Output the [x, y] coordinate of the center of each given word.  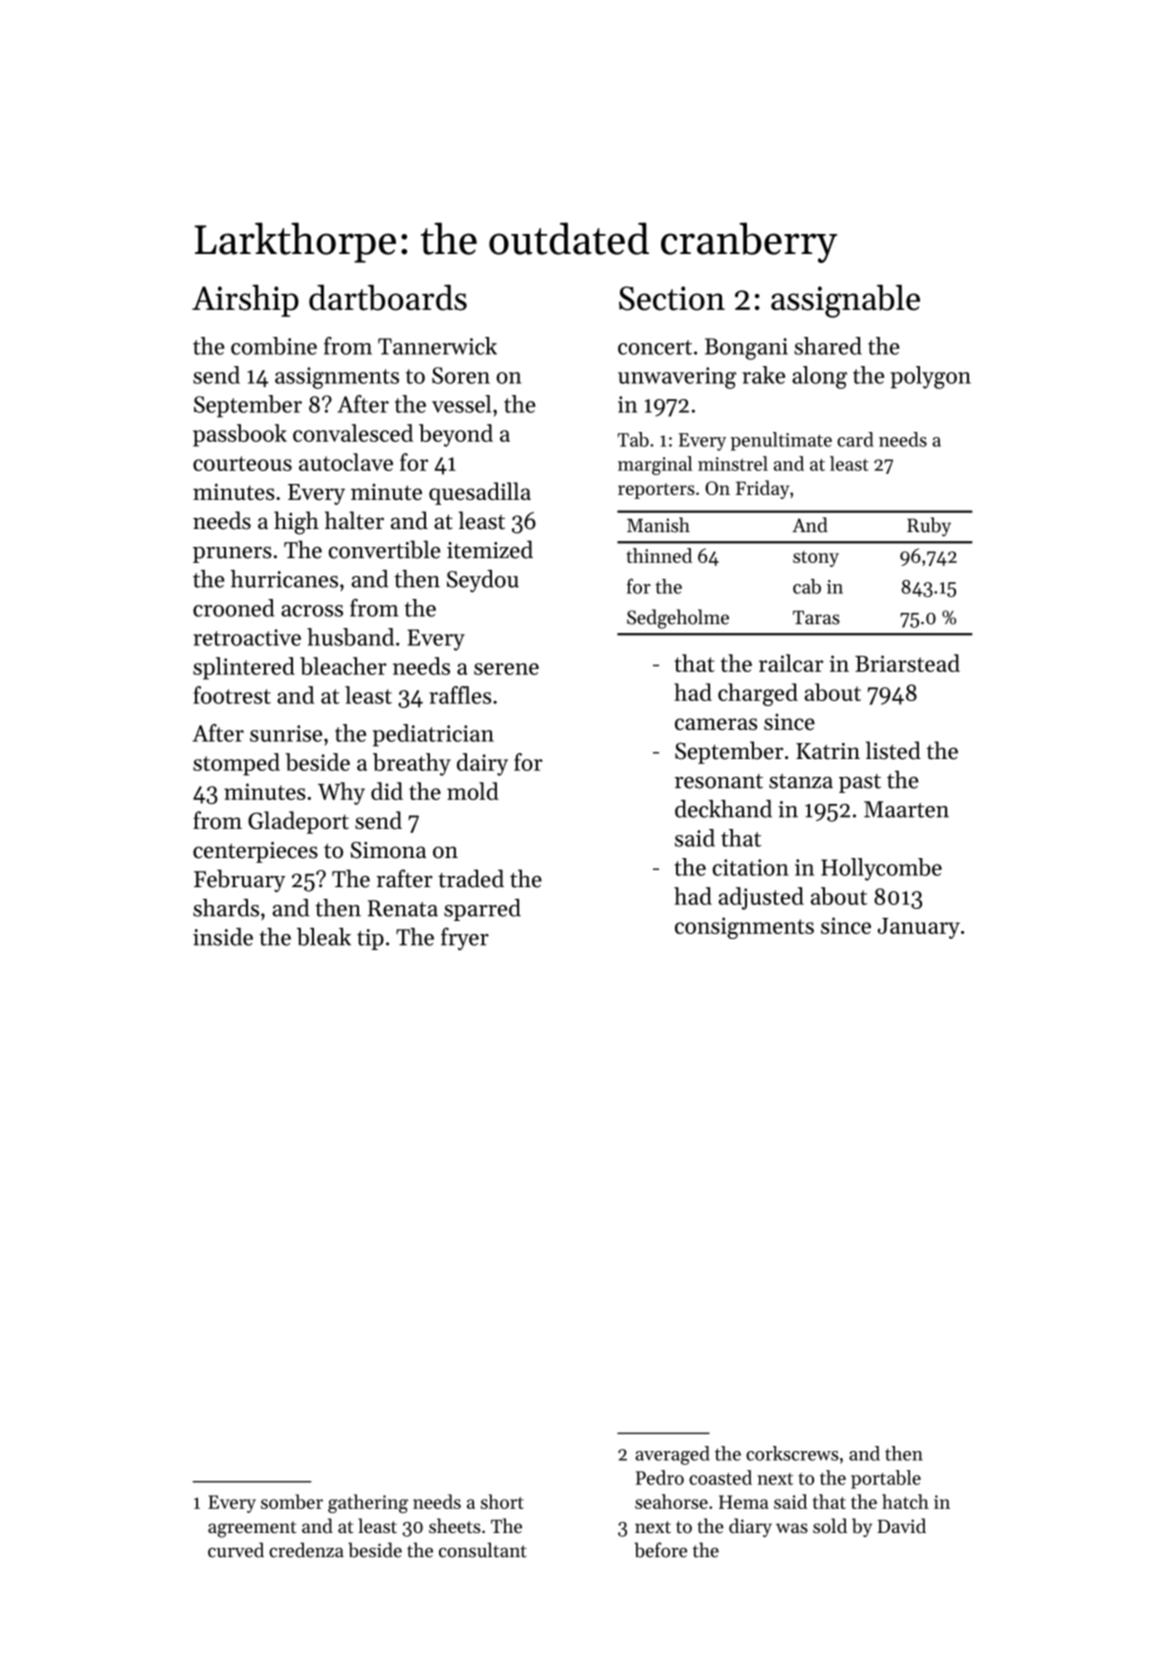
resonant [719, 781]
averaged [672, 1455]
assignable [845, 301]
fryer [465, 938]
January [919, 928]
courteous [242, 463]
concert [655, 347]
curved [236, 1550]
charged [758, 694]
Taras [816, 618]
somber [292, 1501]
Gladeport [298, 822]
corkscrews [792, 1453]
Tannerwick [437, 346]
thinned [659, 555]
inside [223, 937]
